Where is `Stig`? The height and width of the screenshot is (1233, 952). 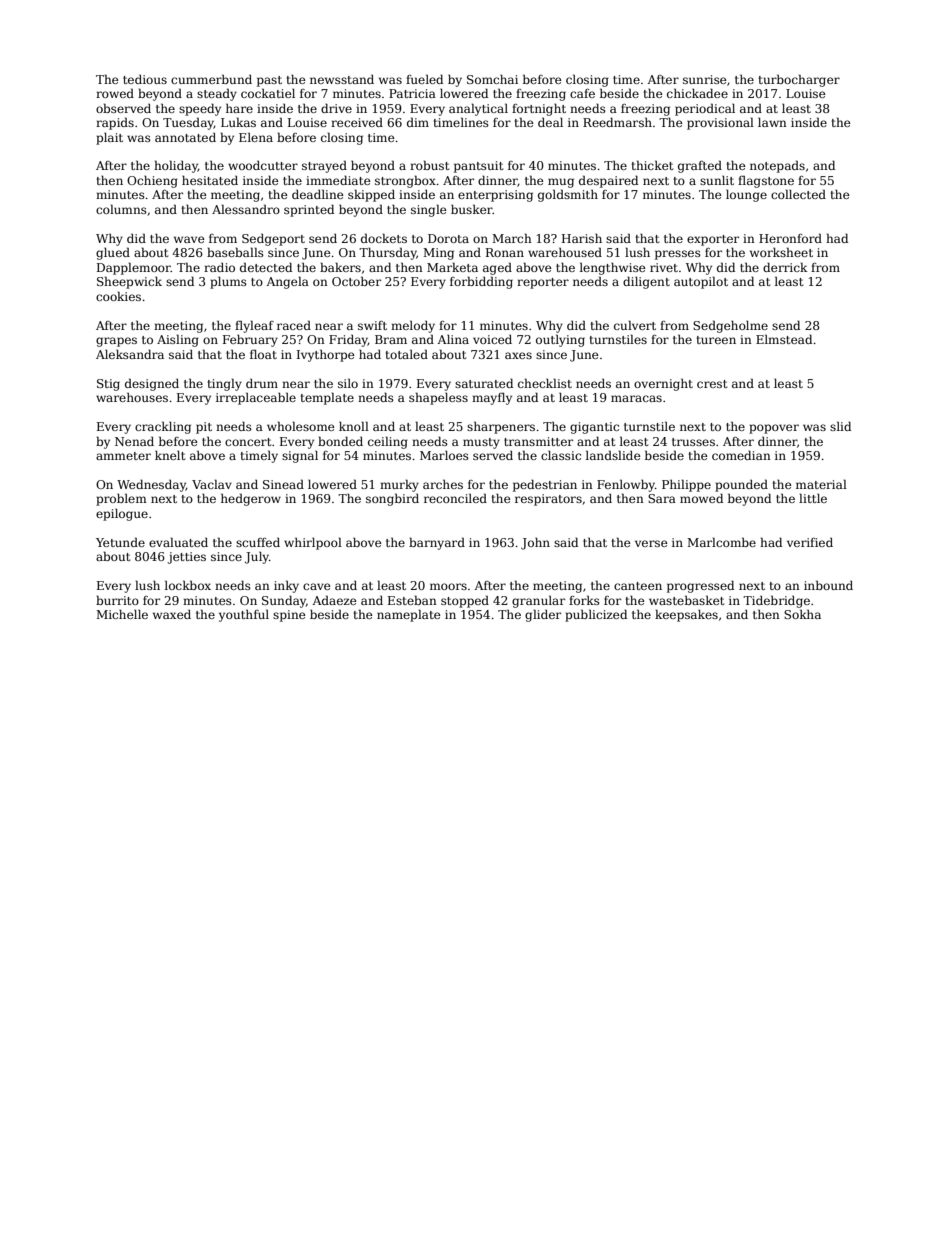
Stig is located at coordinates (108, 385).
